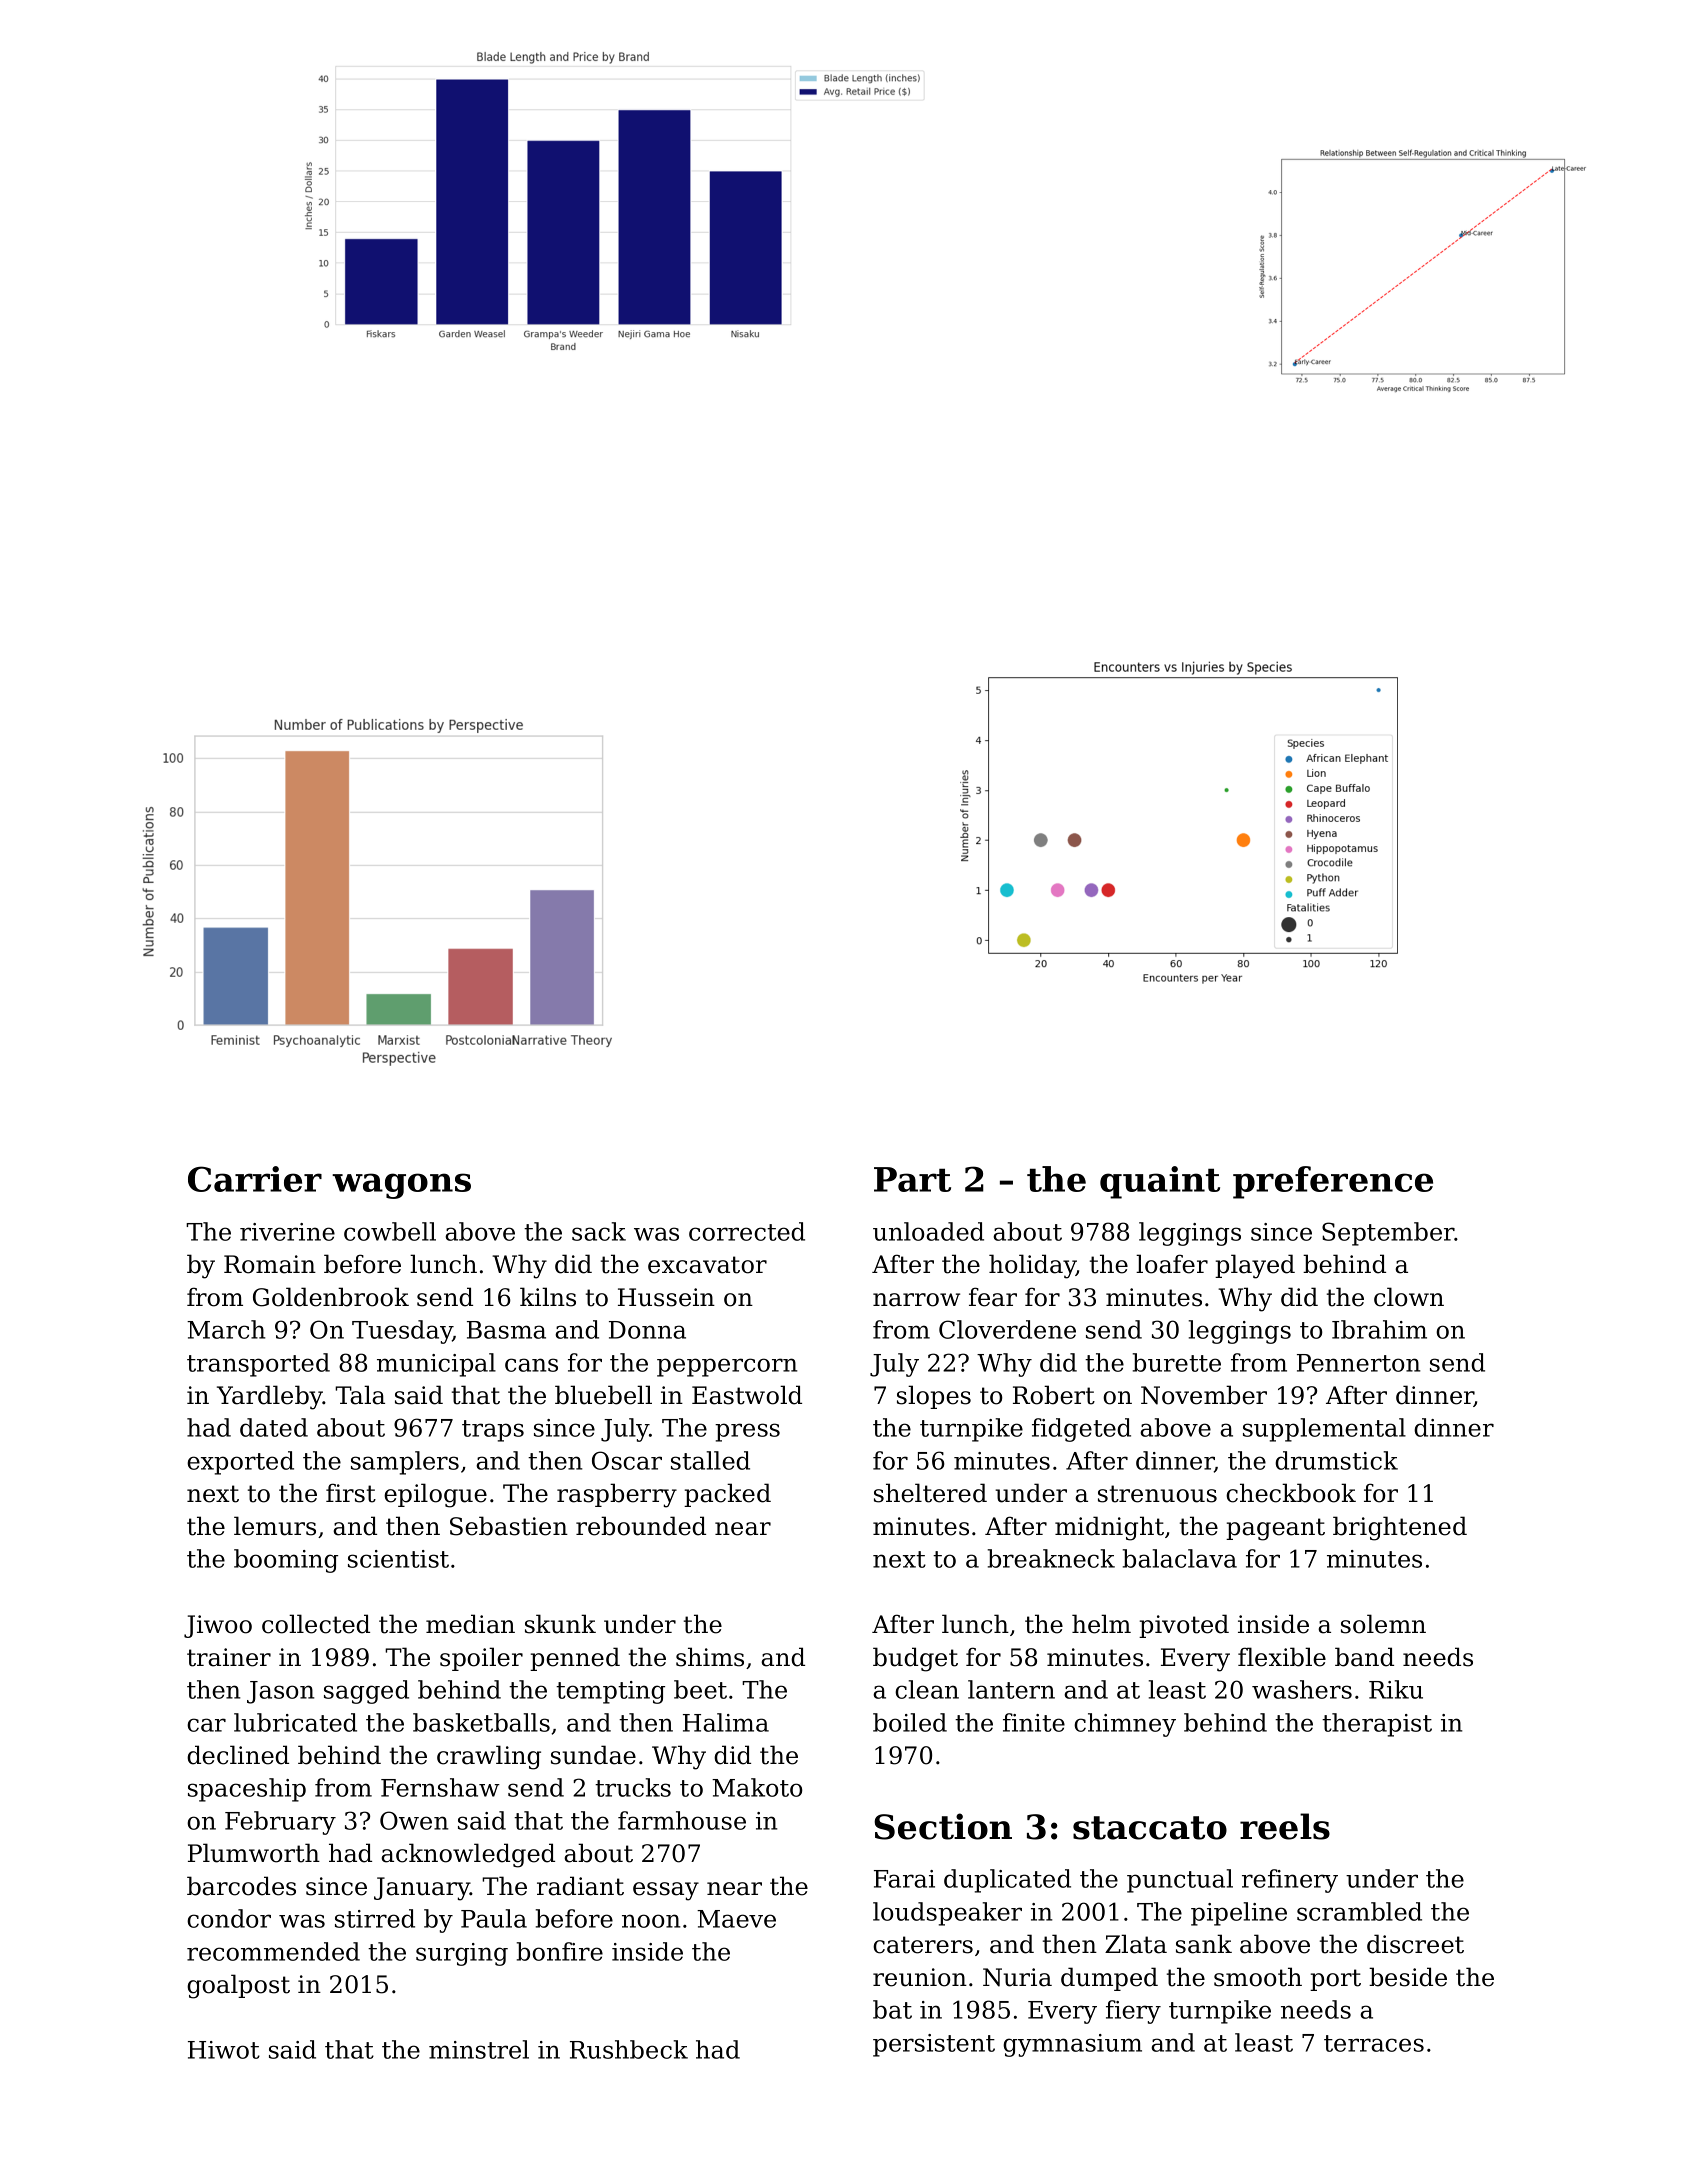 This screenshot has height=2178, width=1683. What do you see at coordinates (912, 1179) in the screenshot?
I see `Part` at bounding box center [912, 1179].
